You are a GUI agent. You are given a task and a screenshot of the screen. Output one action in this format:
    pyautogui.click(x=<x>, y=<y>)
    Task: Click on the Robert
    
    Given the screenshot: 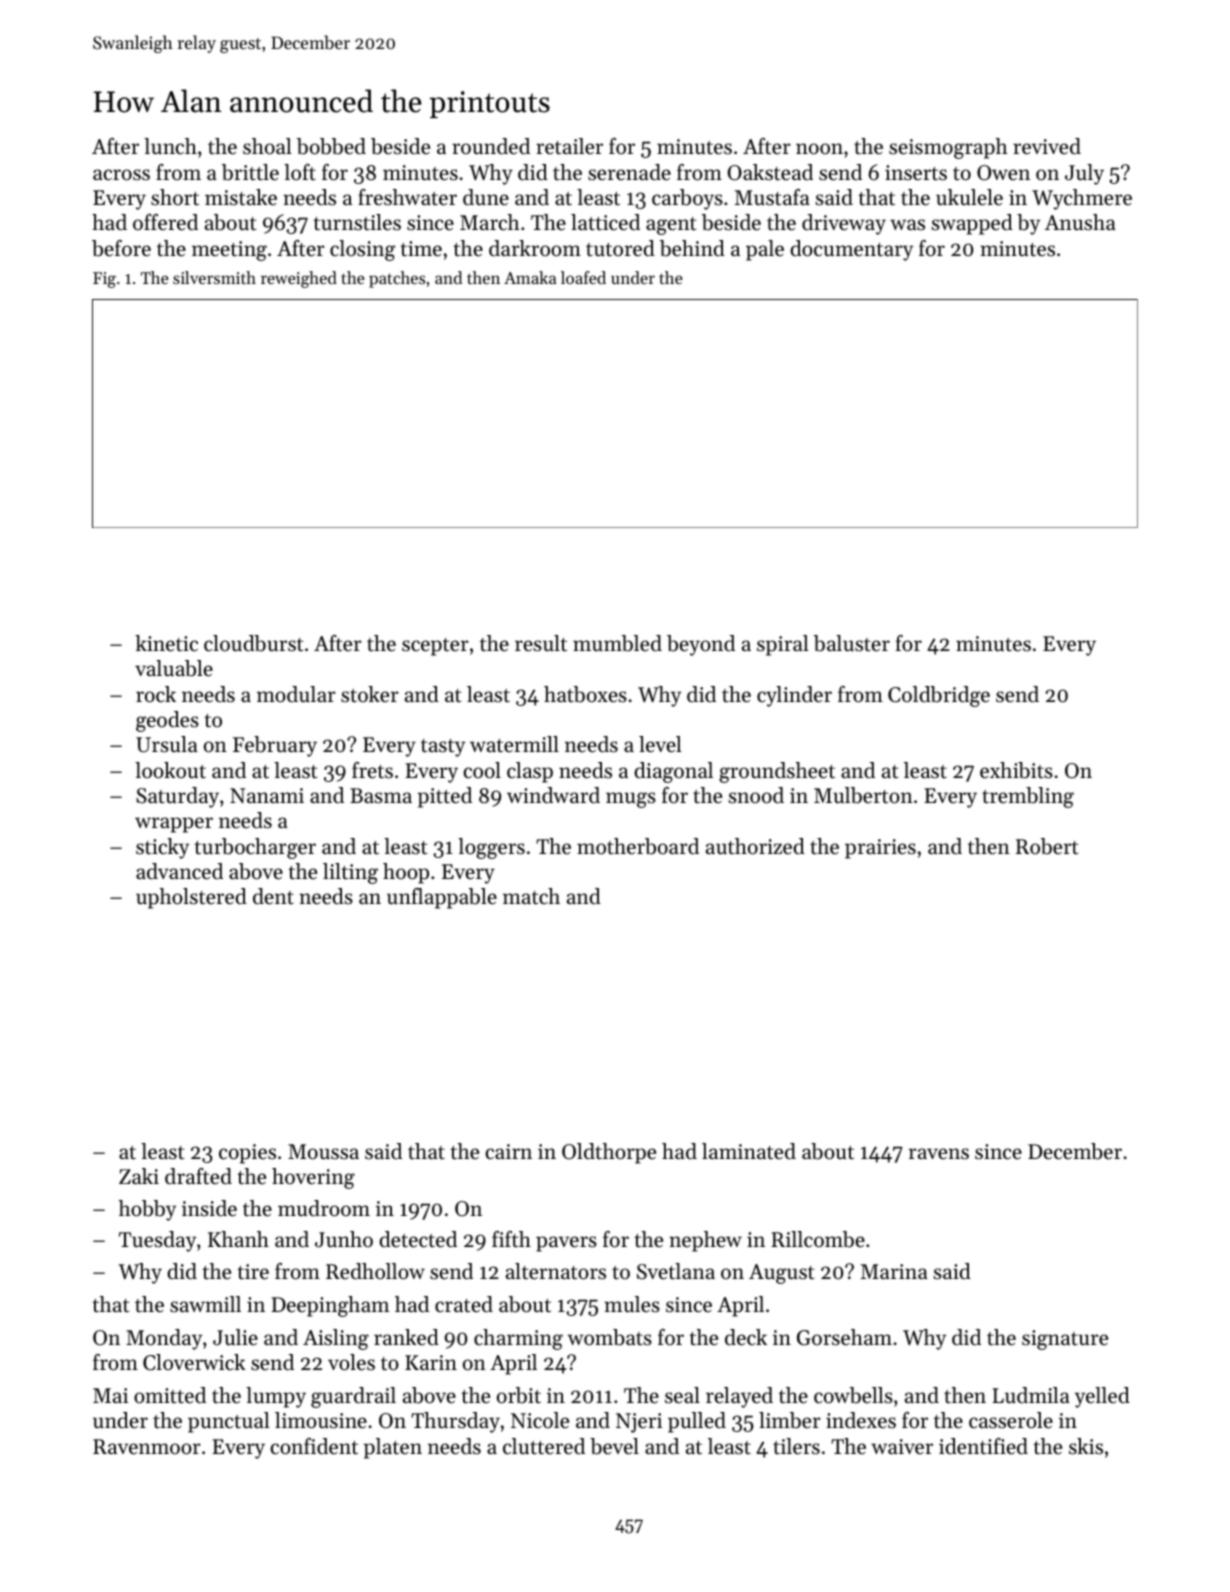 What is the action you would take?
    pyautogui.click(x=1047, y=846)
